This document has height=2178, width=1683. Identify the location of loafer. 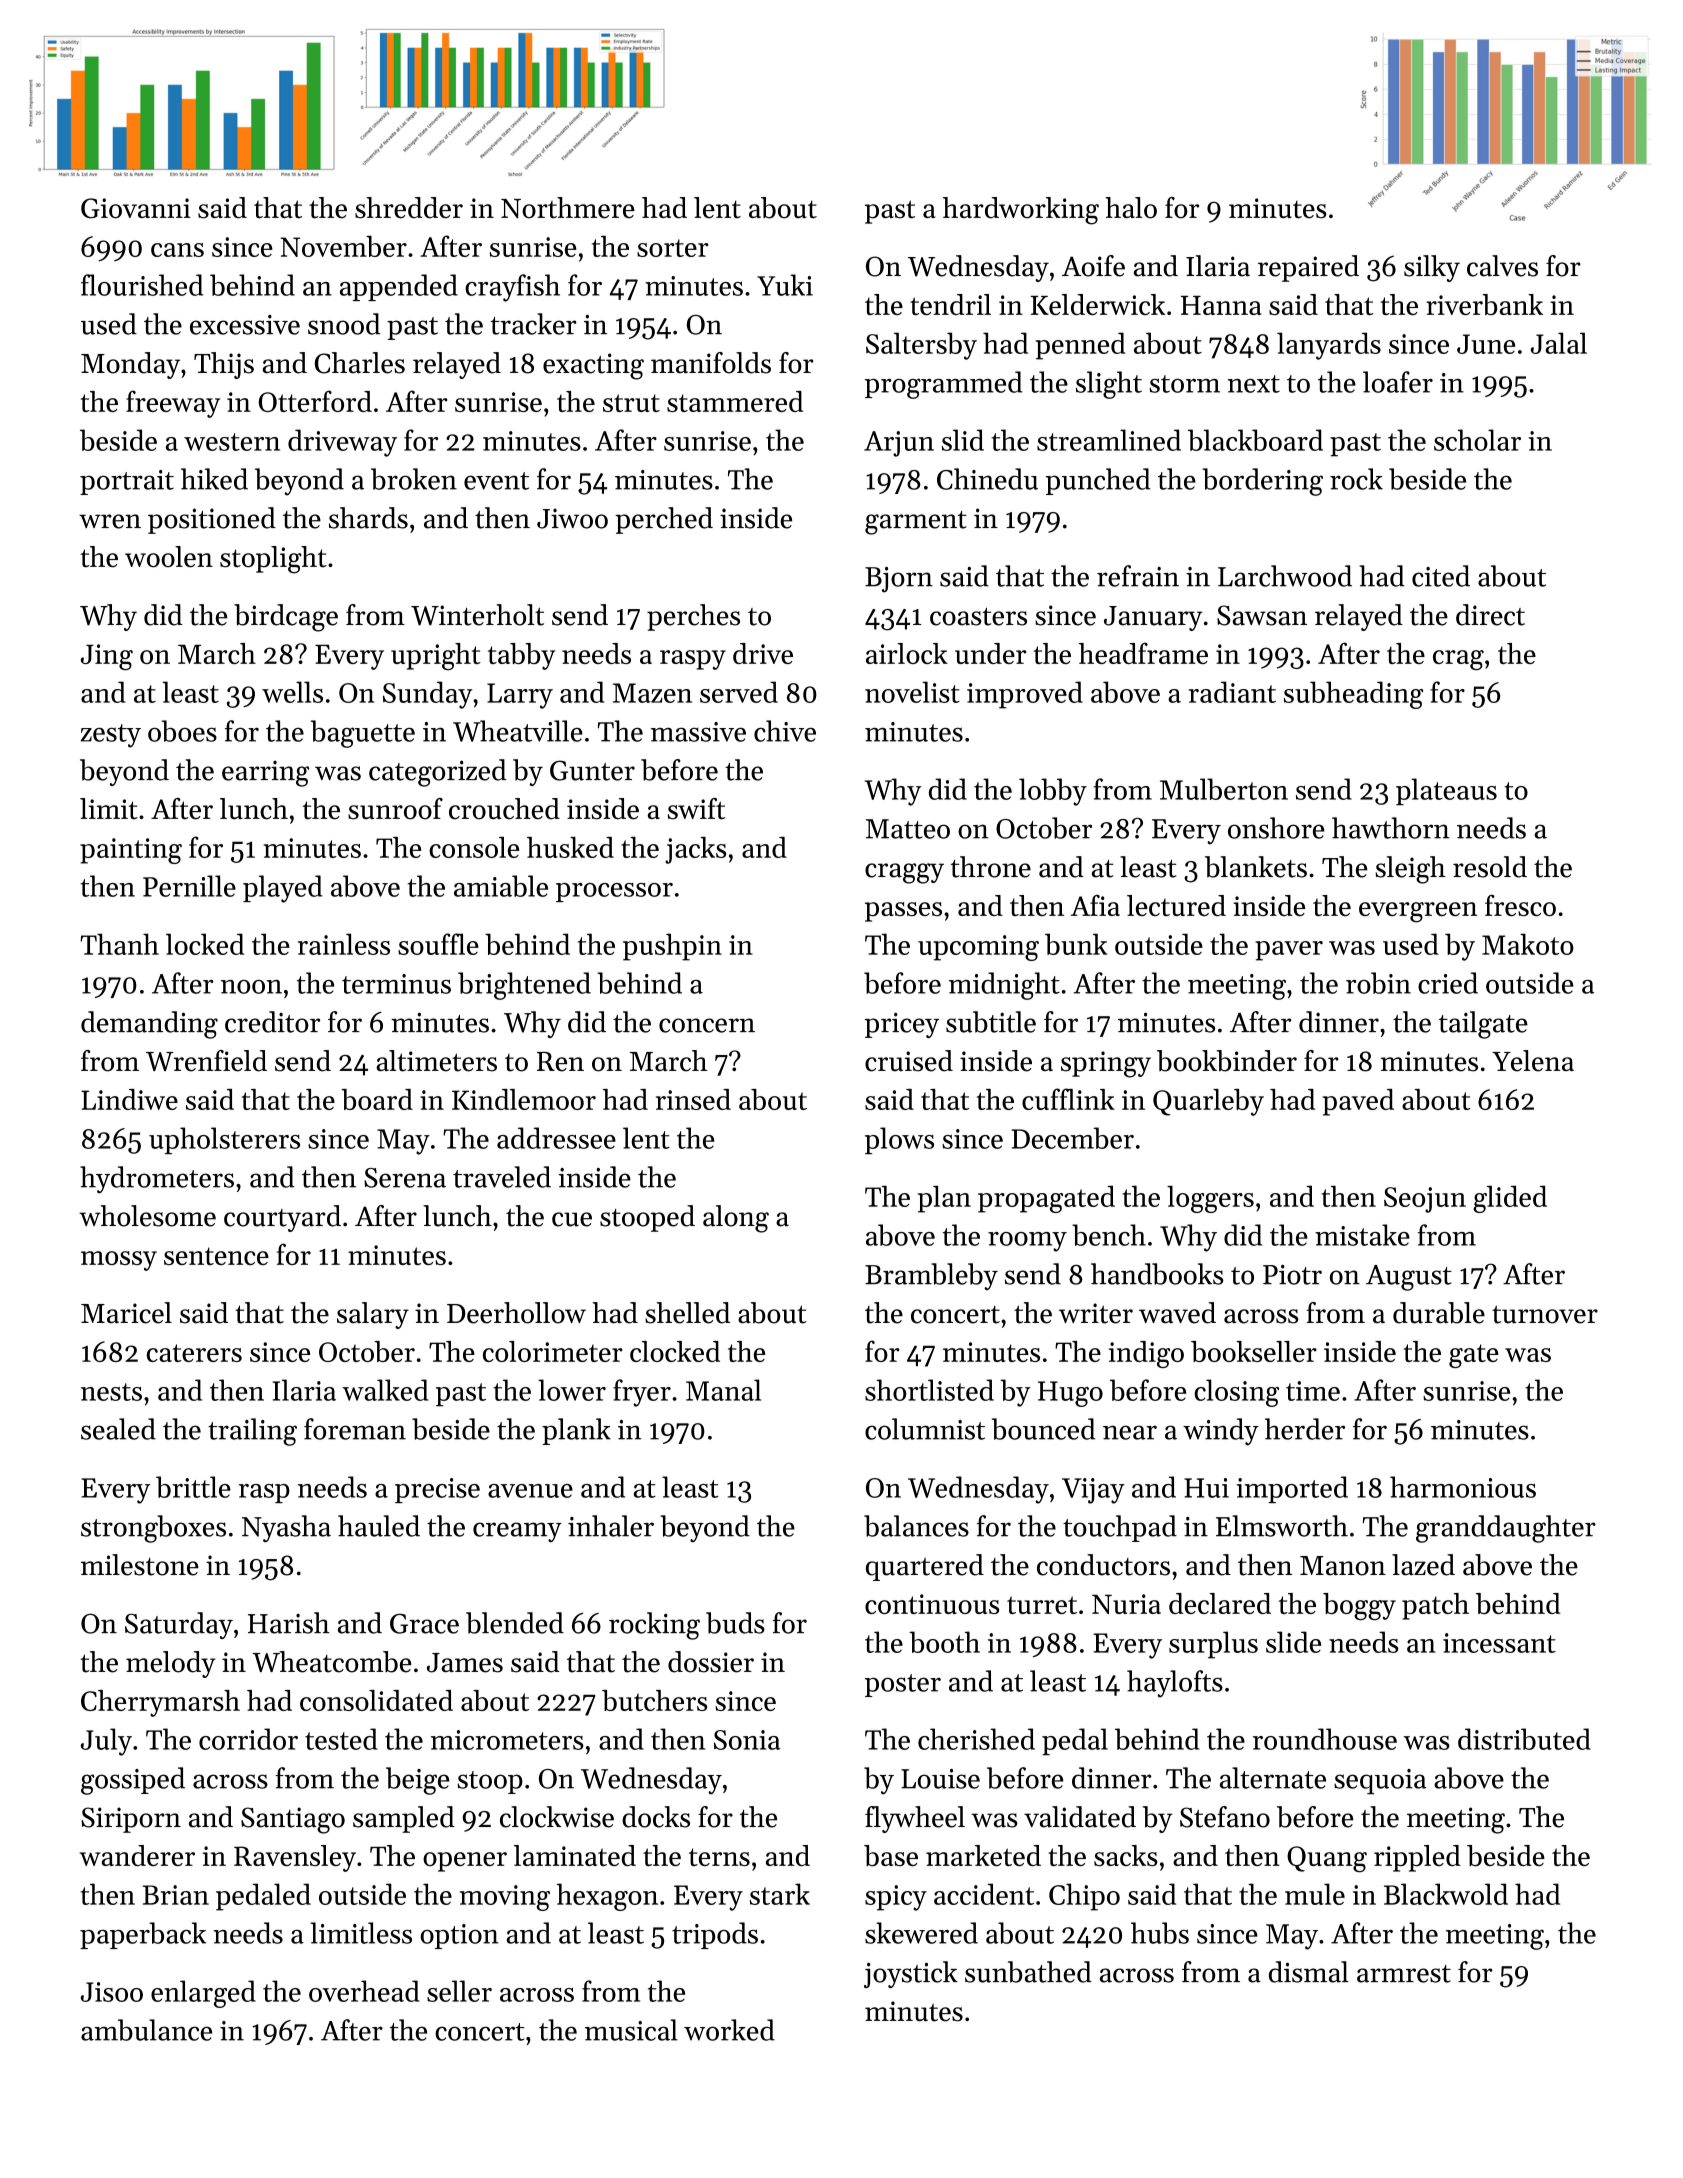
(1398, 382).
